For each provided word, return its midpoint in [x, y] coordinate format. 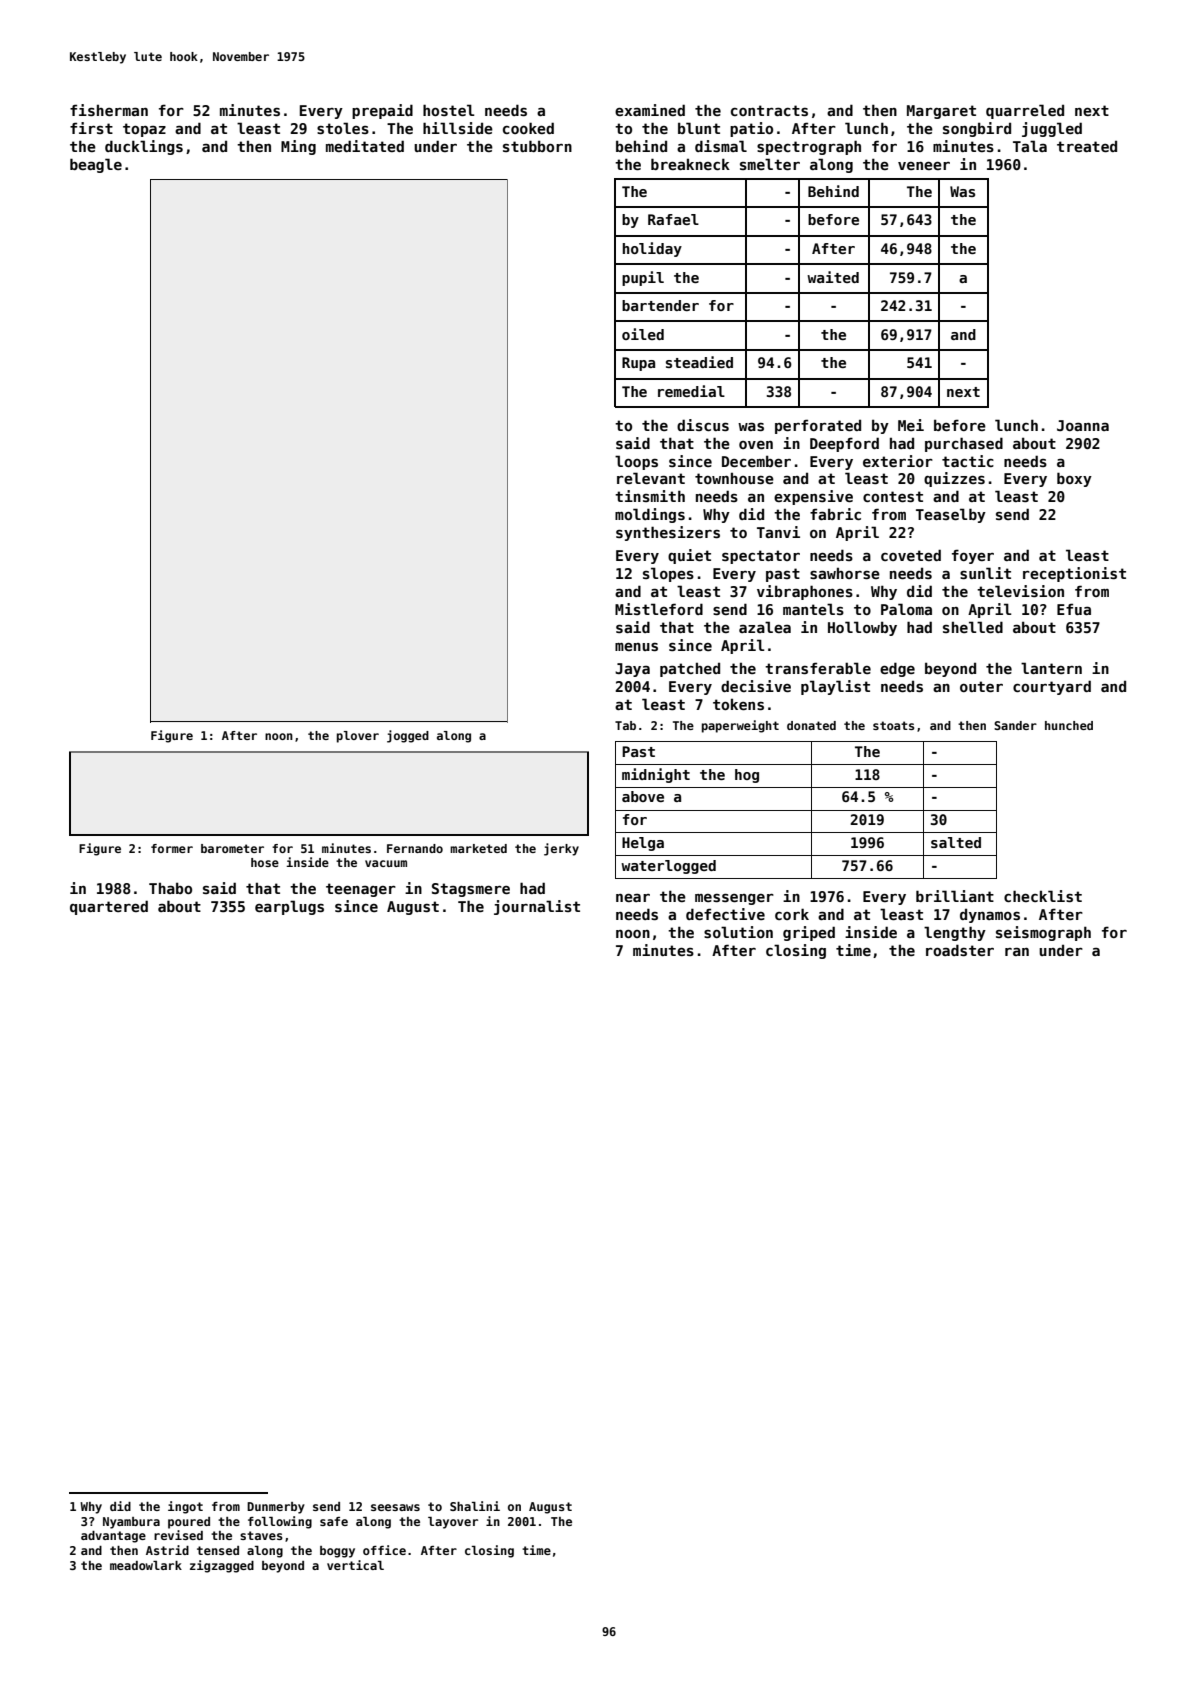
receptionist [1074, 574]
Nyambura [131, 1523]
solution [738, 932]
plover [358, 737]
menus [636, 647]
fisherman [109, 110]
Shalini [475, 1506]
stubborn [537, 146]
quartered [109, 907]
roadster [960, 950]
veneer [924, 166]
